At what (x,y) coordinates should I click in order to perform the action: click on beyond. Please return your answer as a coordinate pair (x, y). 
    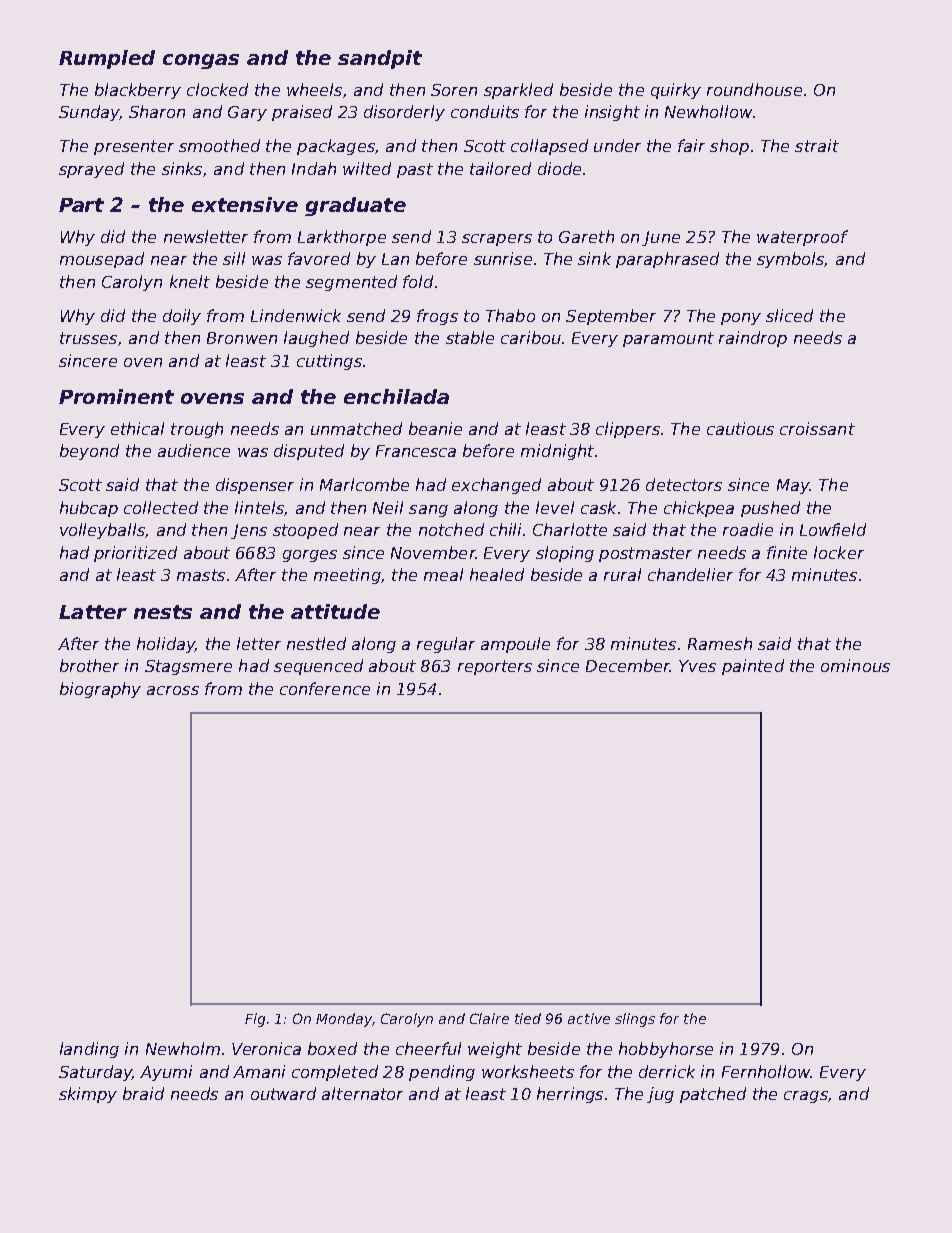
    Looking at the image, I should click on (89, 452).
